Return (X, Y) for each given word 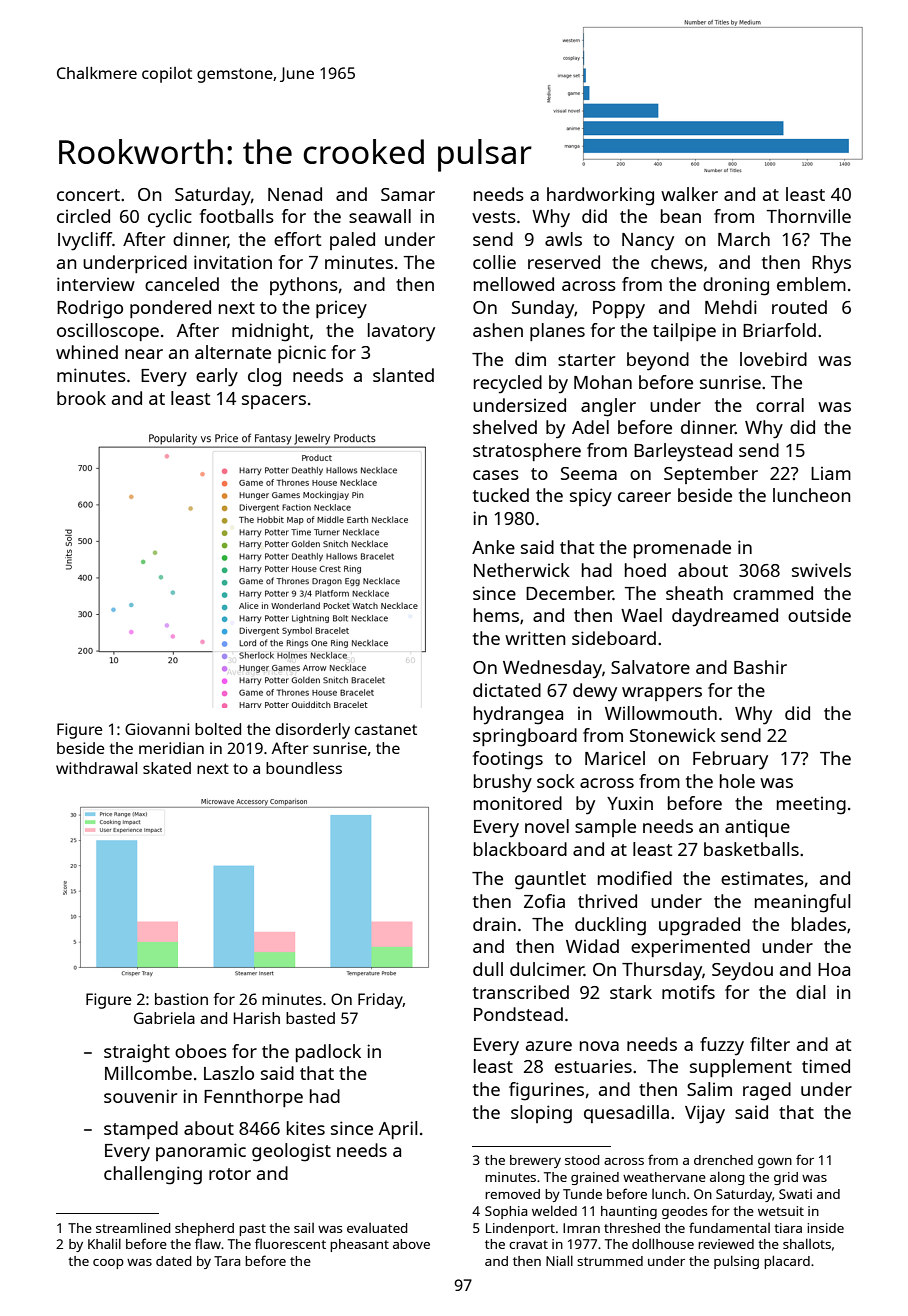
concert (88, 195)
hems (496, 615)
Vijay (705, 1114)
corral (780, 405)
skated (167, 768)
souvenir (140, 1096)
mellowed (514, 284)
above (411, 1244)
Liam (831, 473)
